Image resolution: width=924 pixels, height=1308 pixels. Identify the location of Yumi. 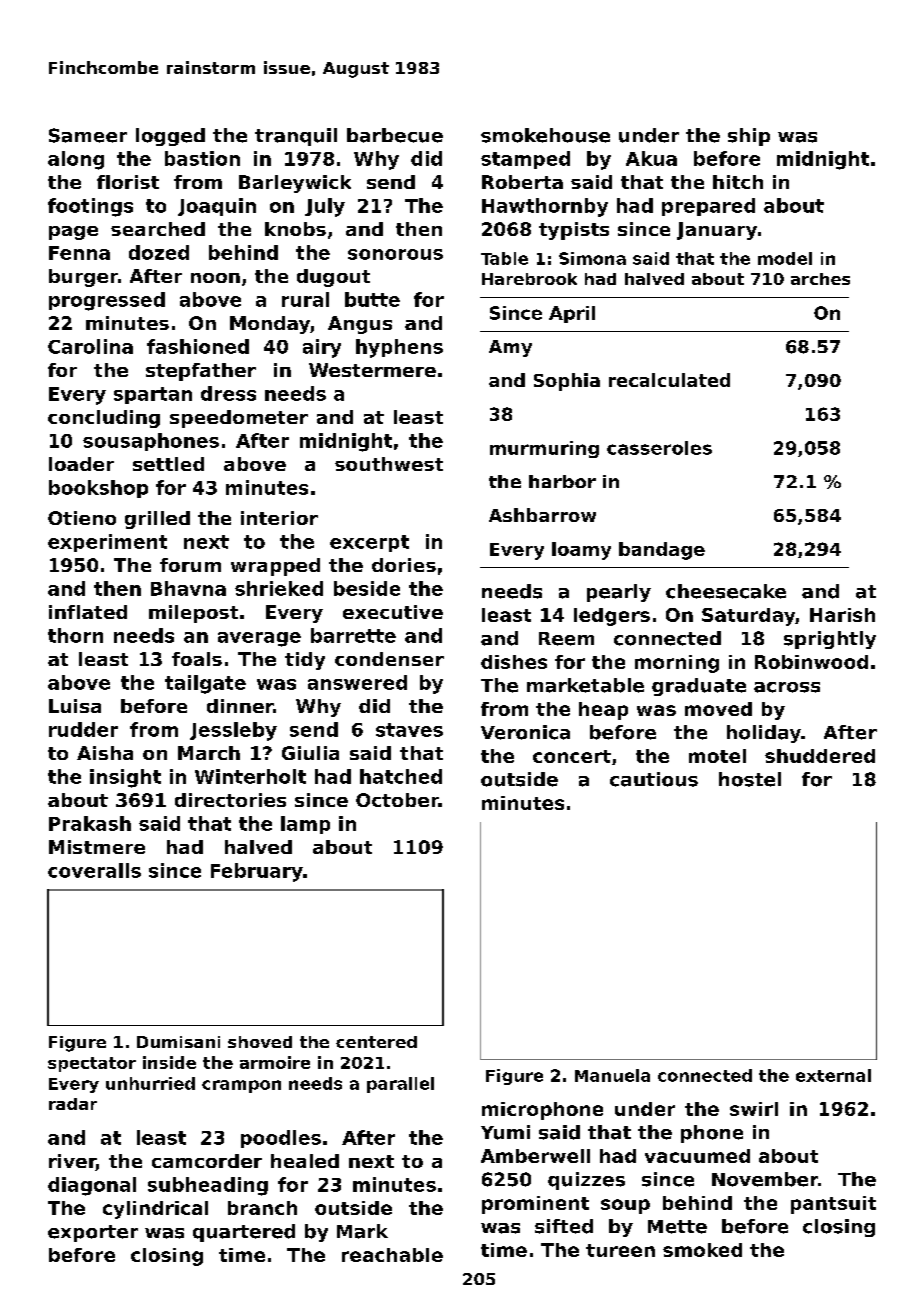
(505, 1132).
